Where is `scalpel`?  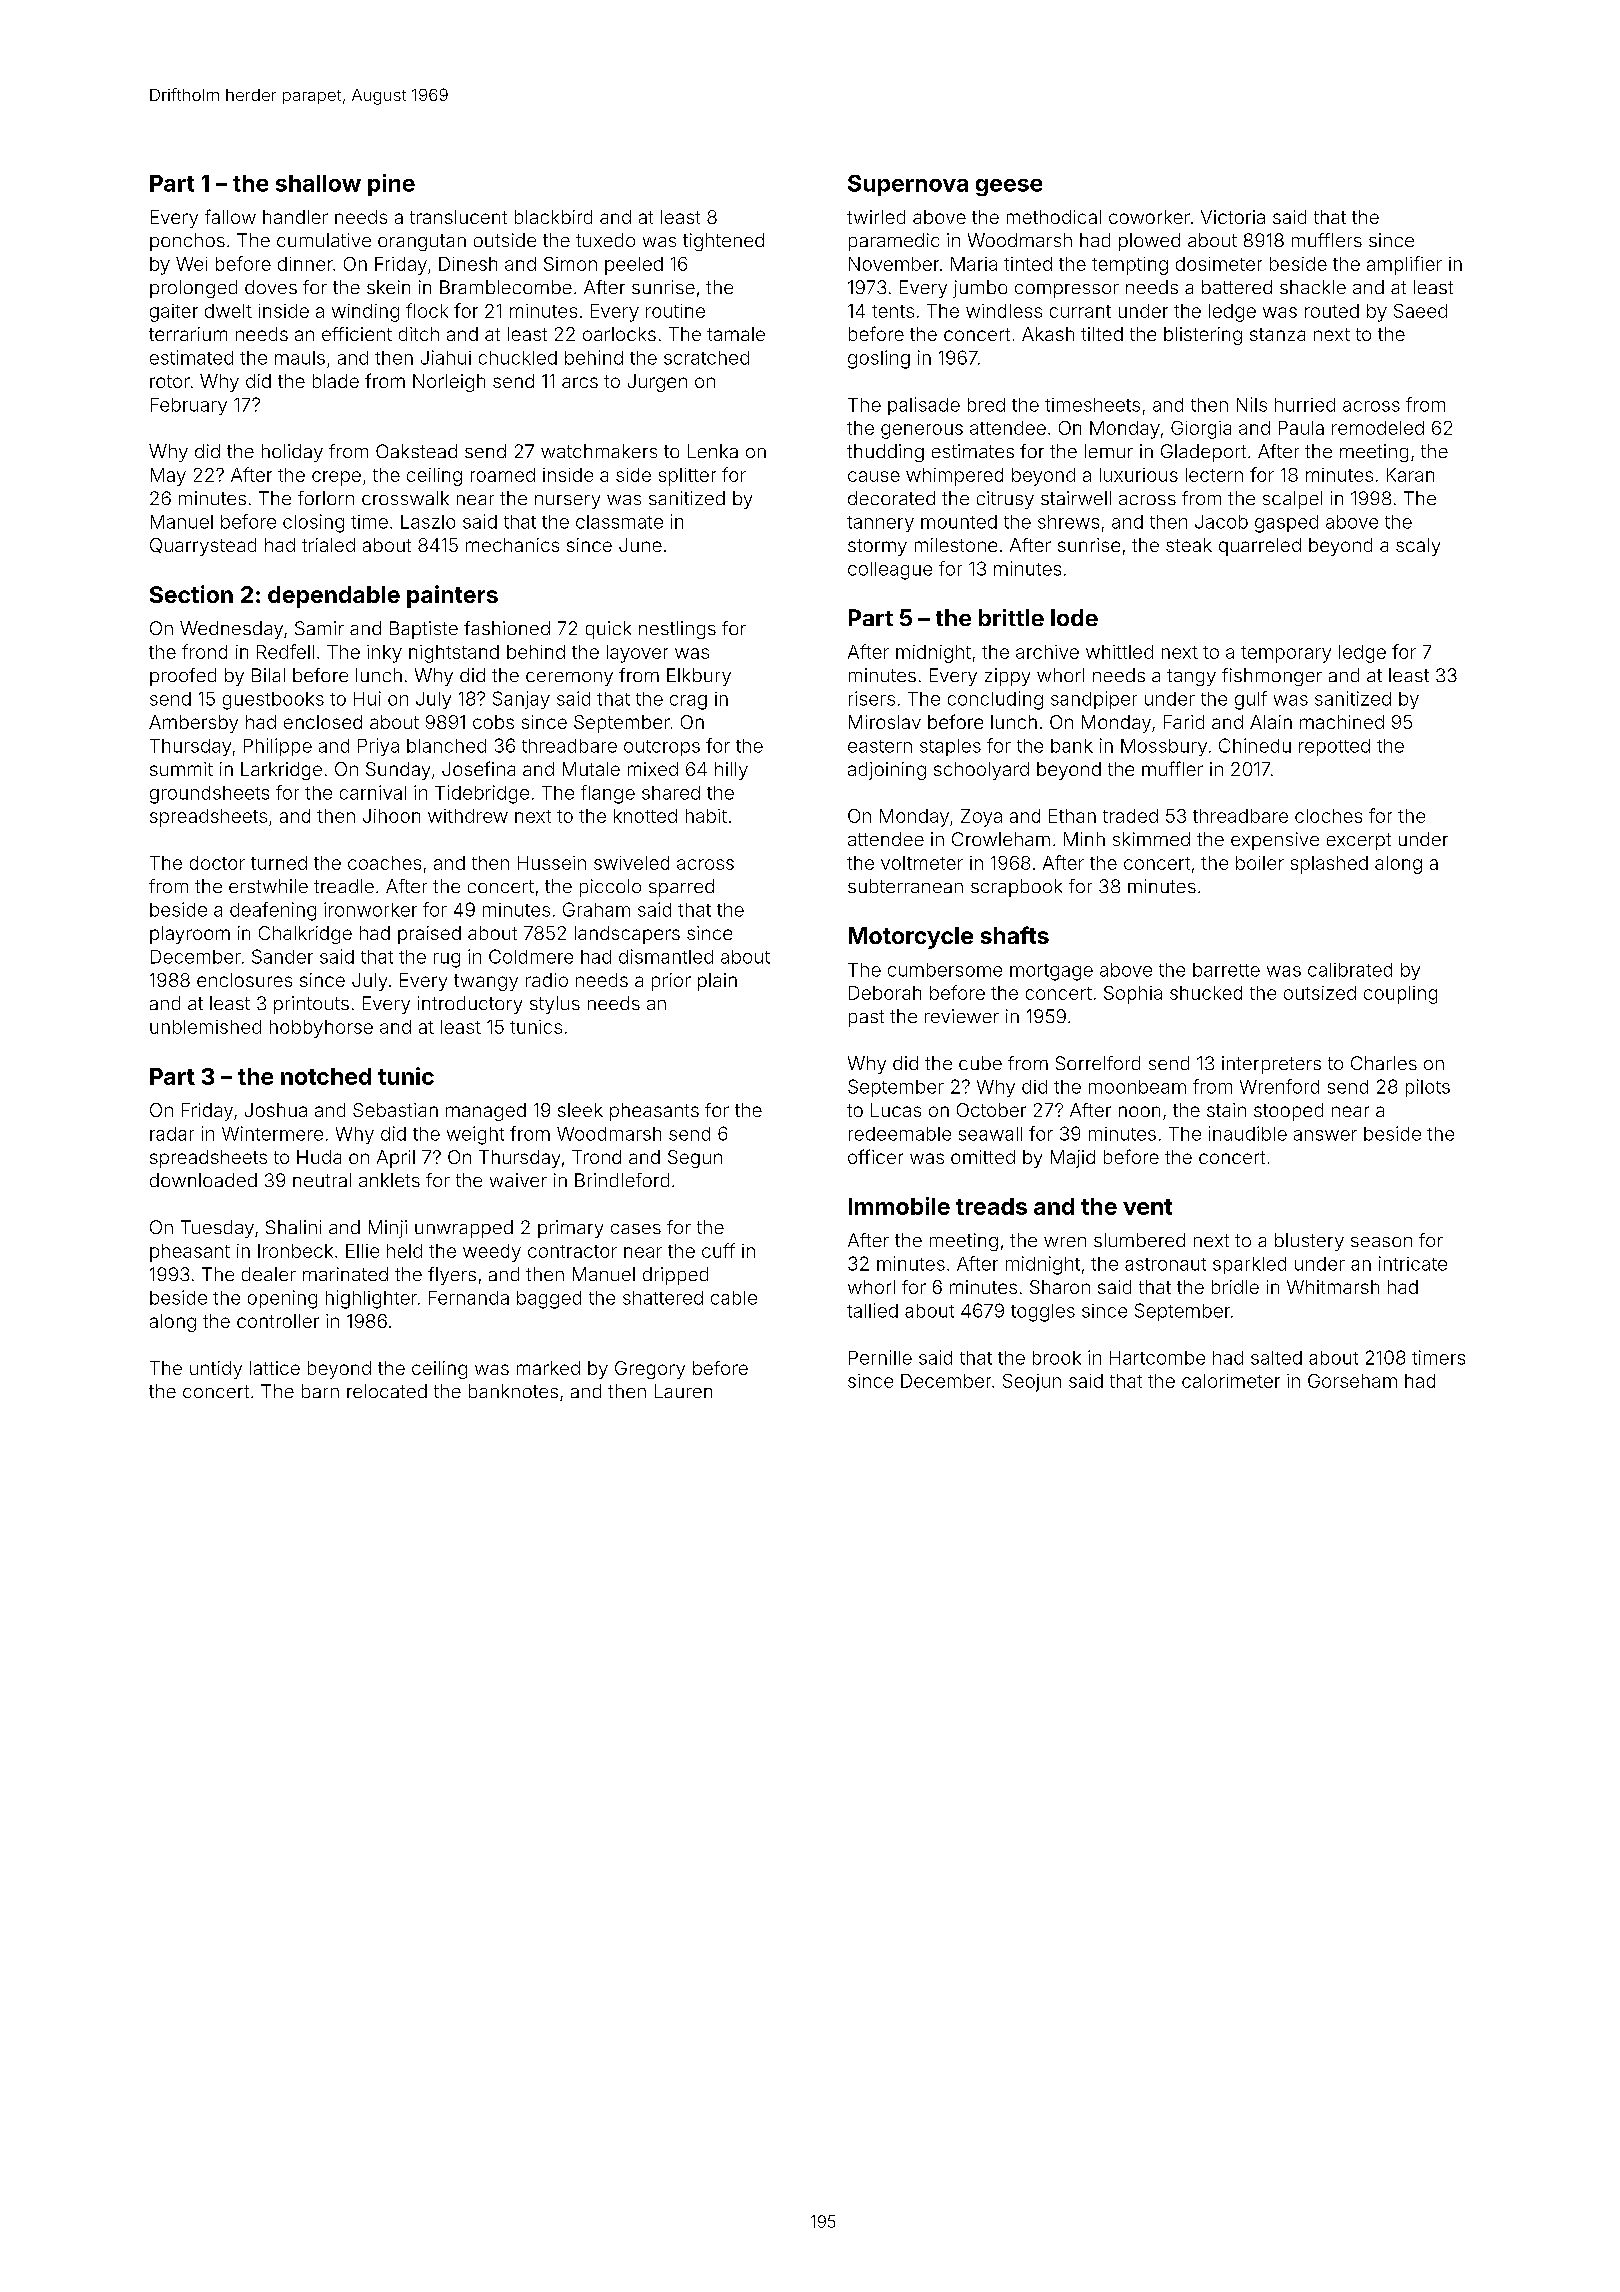
scalpel is located at coordinates (1292, 500).
